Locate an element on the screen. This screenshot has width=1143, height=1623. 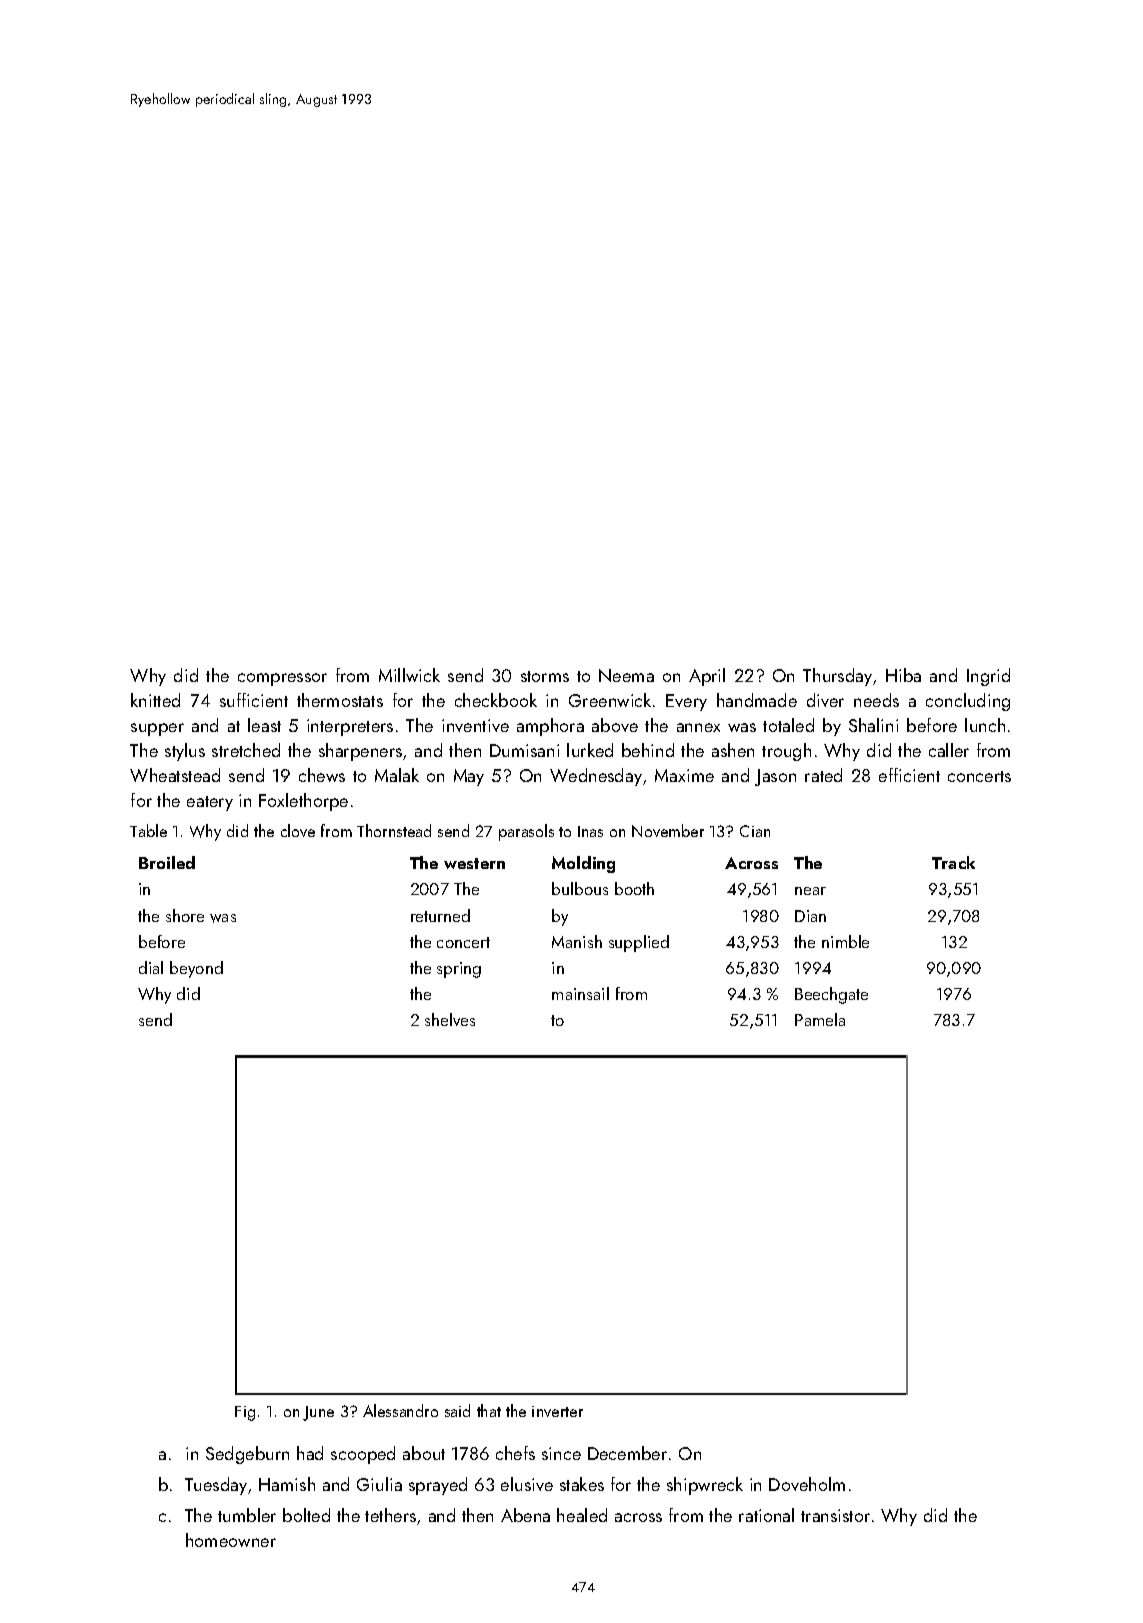
healed is located at coordinates (582, 1515).
